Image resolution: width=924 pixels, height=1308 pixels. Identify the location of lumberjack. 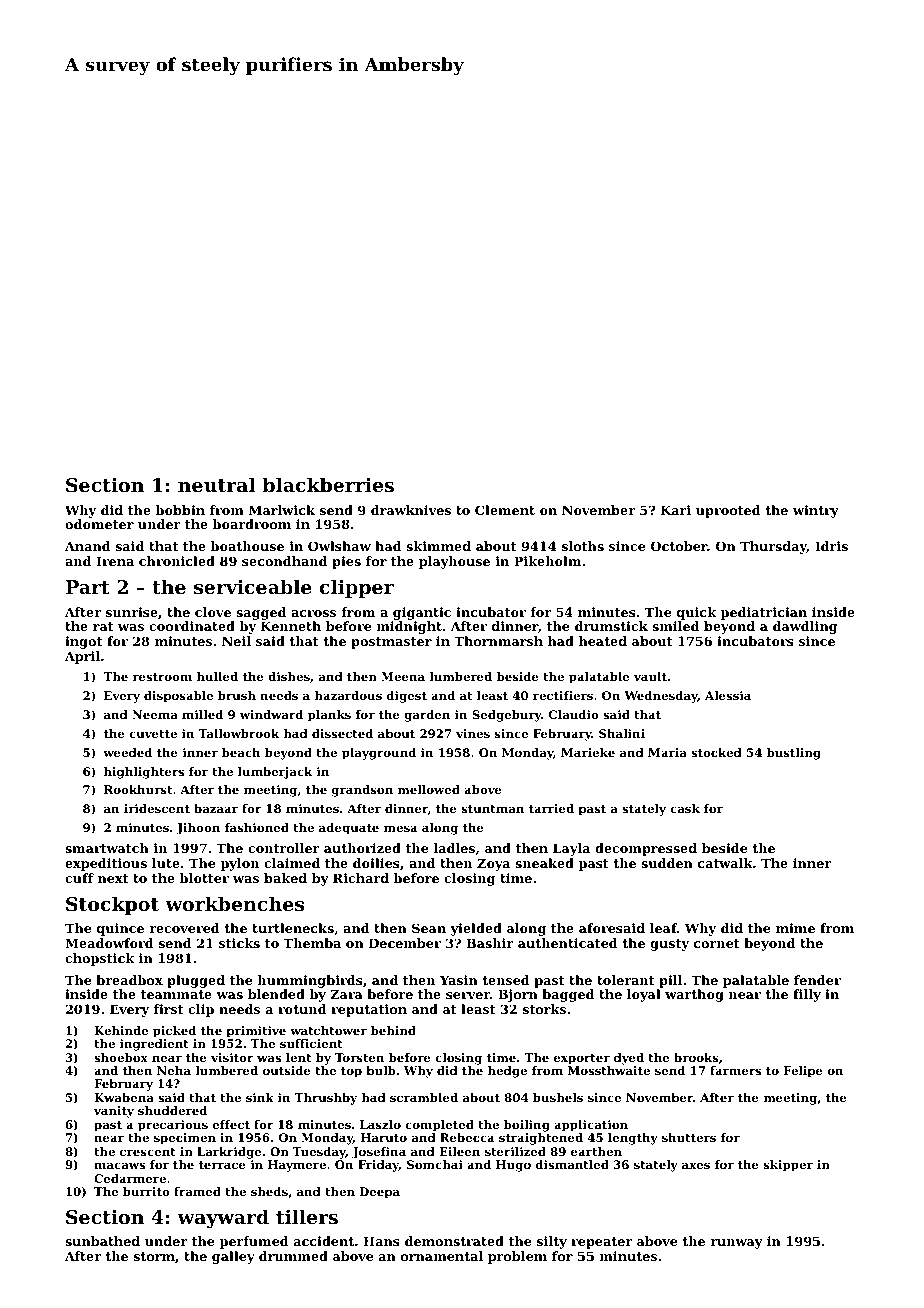
(275, 773).
